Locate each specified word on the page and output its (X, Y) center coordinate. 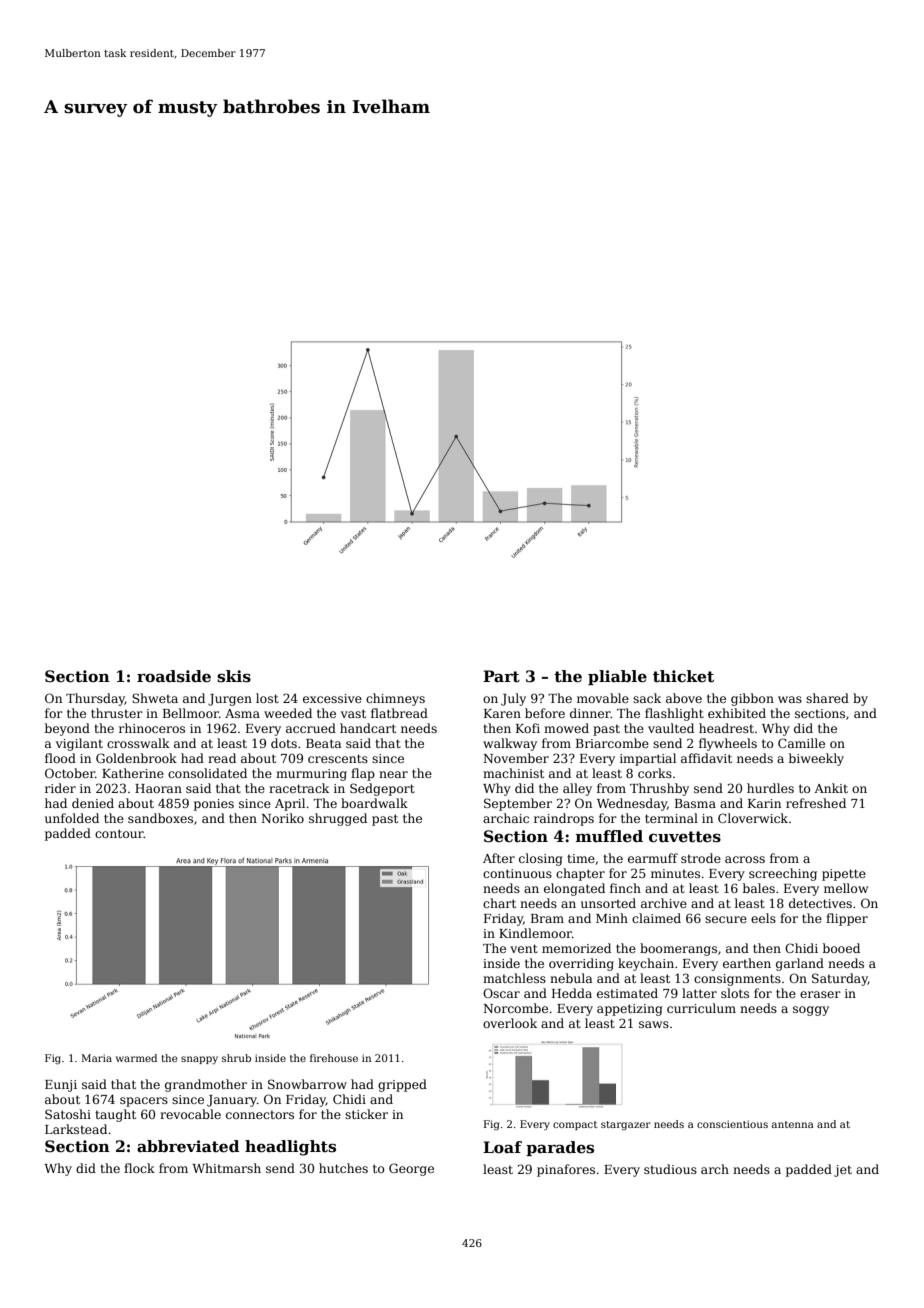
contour (119, 833)
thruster (117, 713)
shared (827, 698)
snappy (199, 1060)
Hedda (572, 993)
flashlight (674, 714)
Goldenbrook (136, 758)
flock (139, 1168)
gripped (402, 1085)
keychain (646, 964)
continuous (517, 873)
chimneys (395, 699)
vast (353, 713)
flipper (847, 919)
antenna (793, 1124)
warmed (136, 1058)
